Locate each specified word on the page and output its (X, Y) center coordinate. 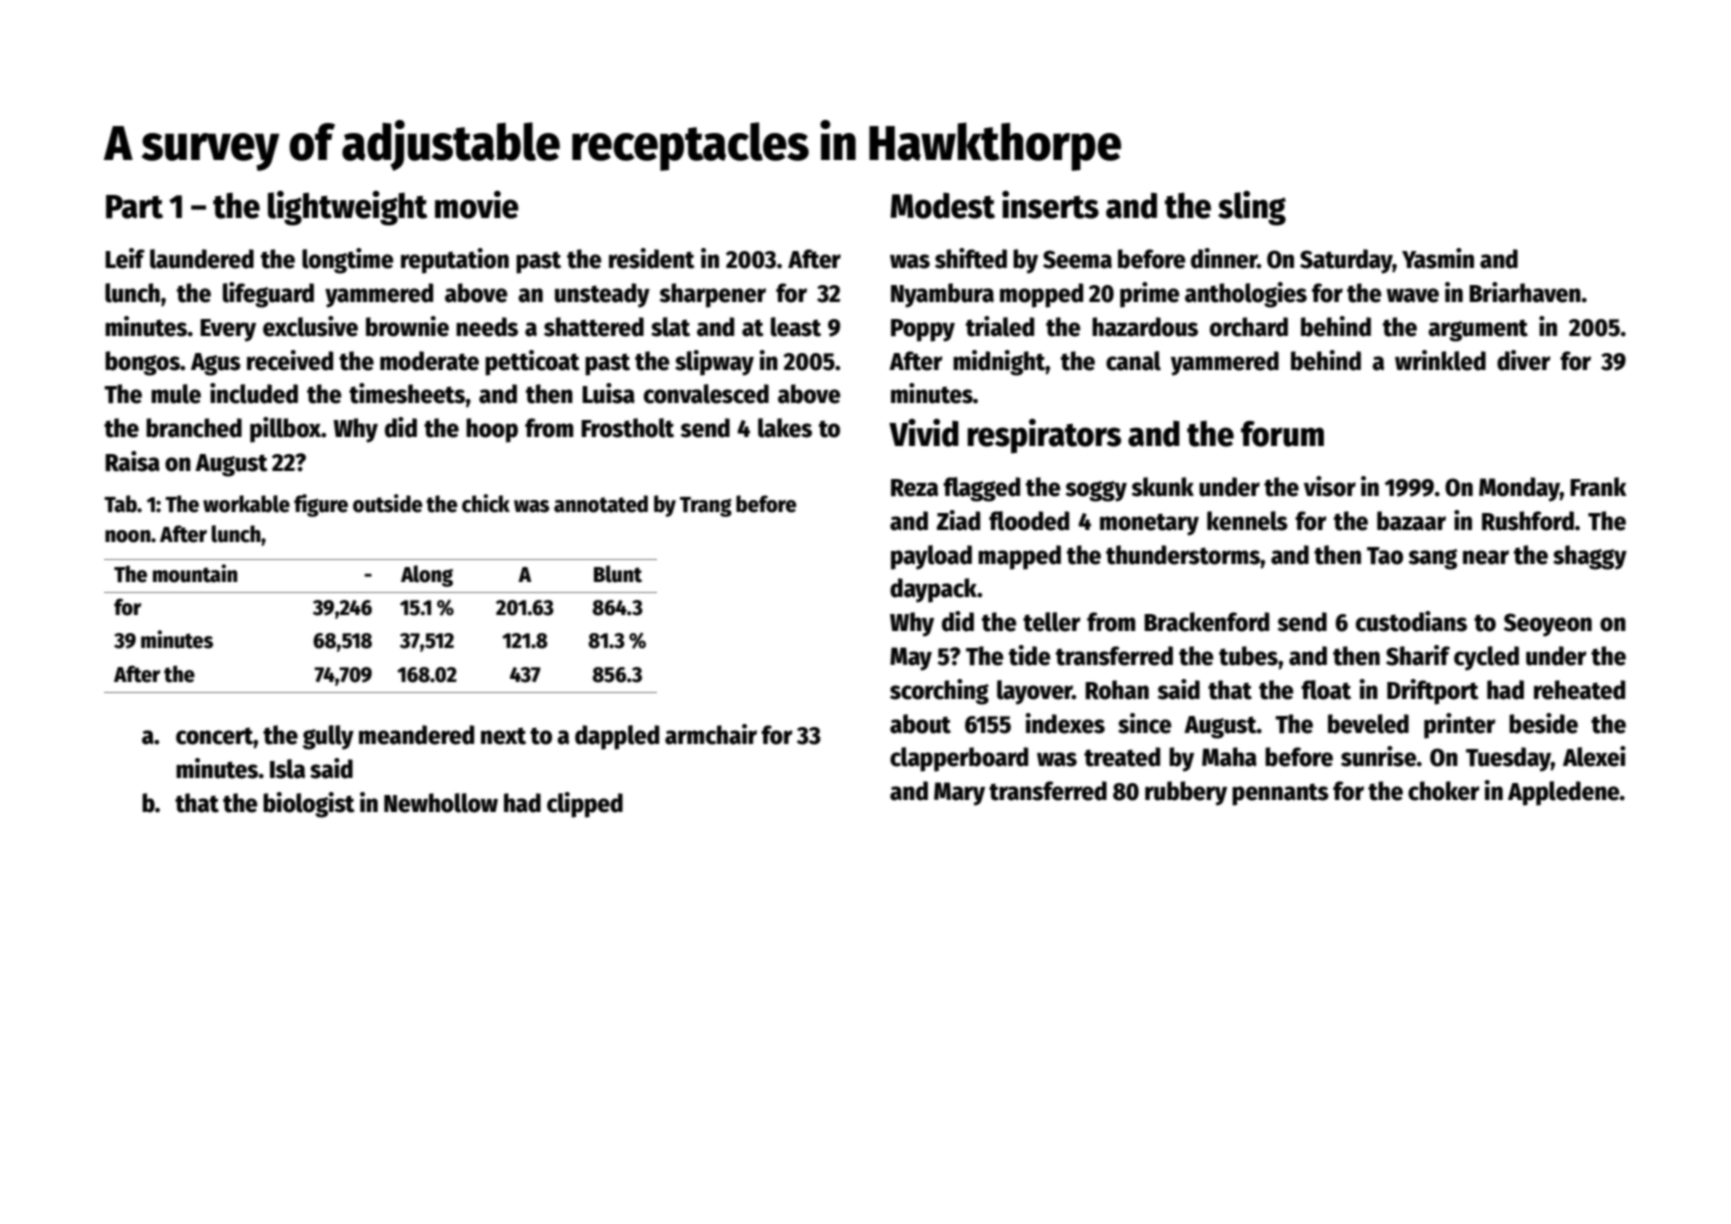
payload (931, 557)
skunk (1162, 487)
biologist (309, 805)
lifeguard (268, 295)
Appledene (1564, 793)
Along (427, 576)
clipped (585, 805)
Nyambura (942, 295)
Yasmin (1438, 258)
